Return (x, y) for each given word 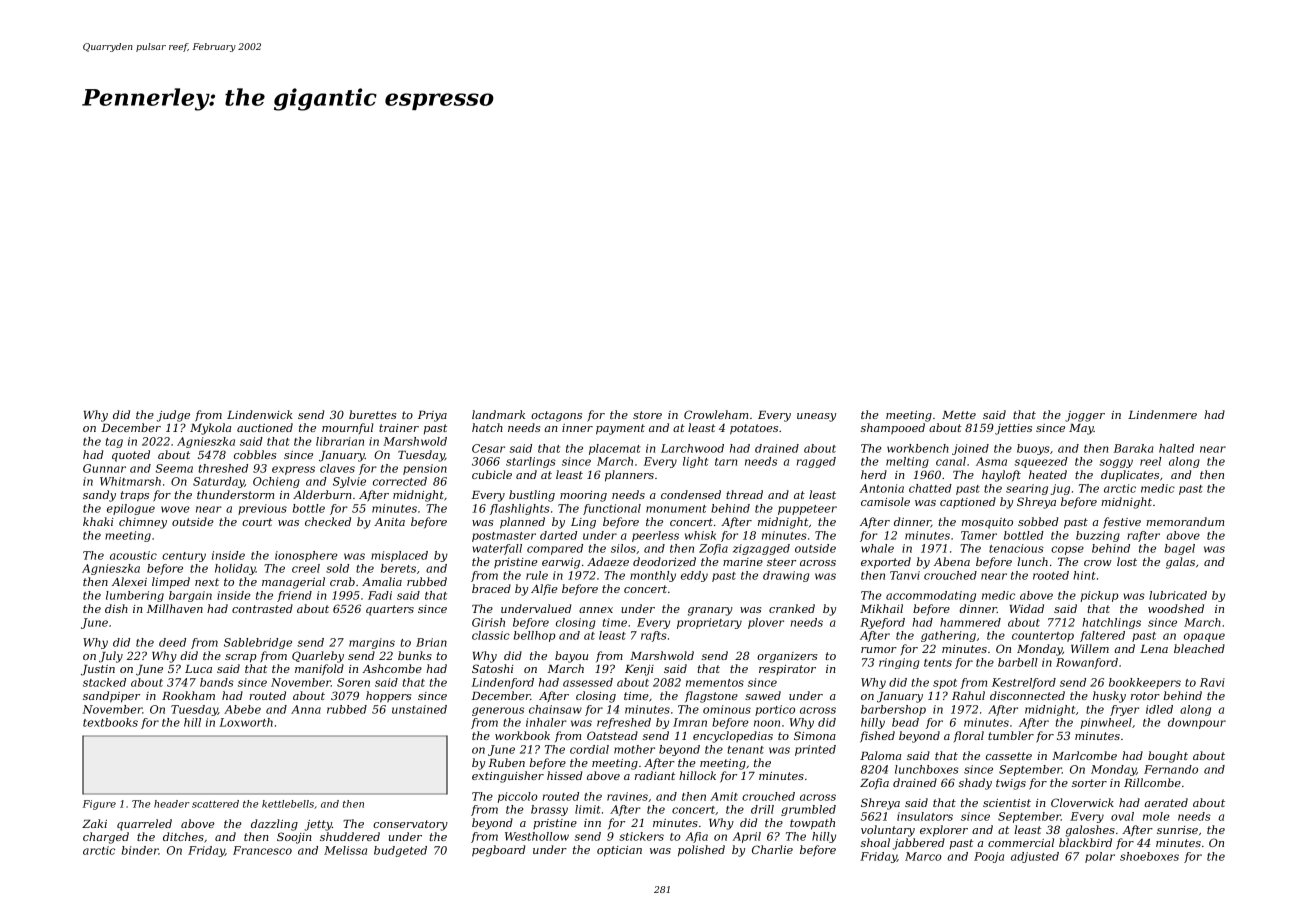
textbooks (110, 722)
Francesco (262, 850)
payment (620, 429)
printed (815, 750)
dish (116, 608)
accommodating (931, 596)
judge (173, 416)
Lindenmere (1162, 414)
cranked (792, 608)
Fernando (1171, 769)
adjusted (1035, 857)
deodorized (664, 561)
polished (701, 851)
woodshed (1176, 608)
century (184, 557)
